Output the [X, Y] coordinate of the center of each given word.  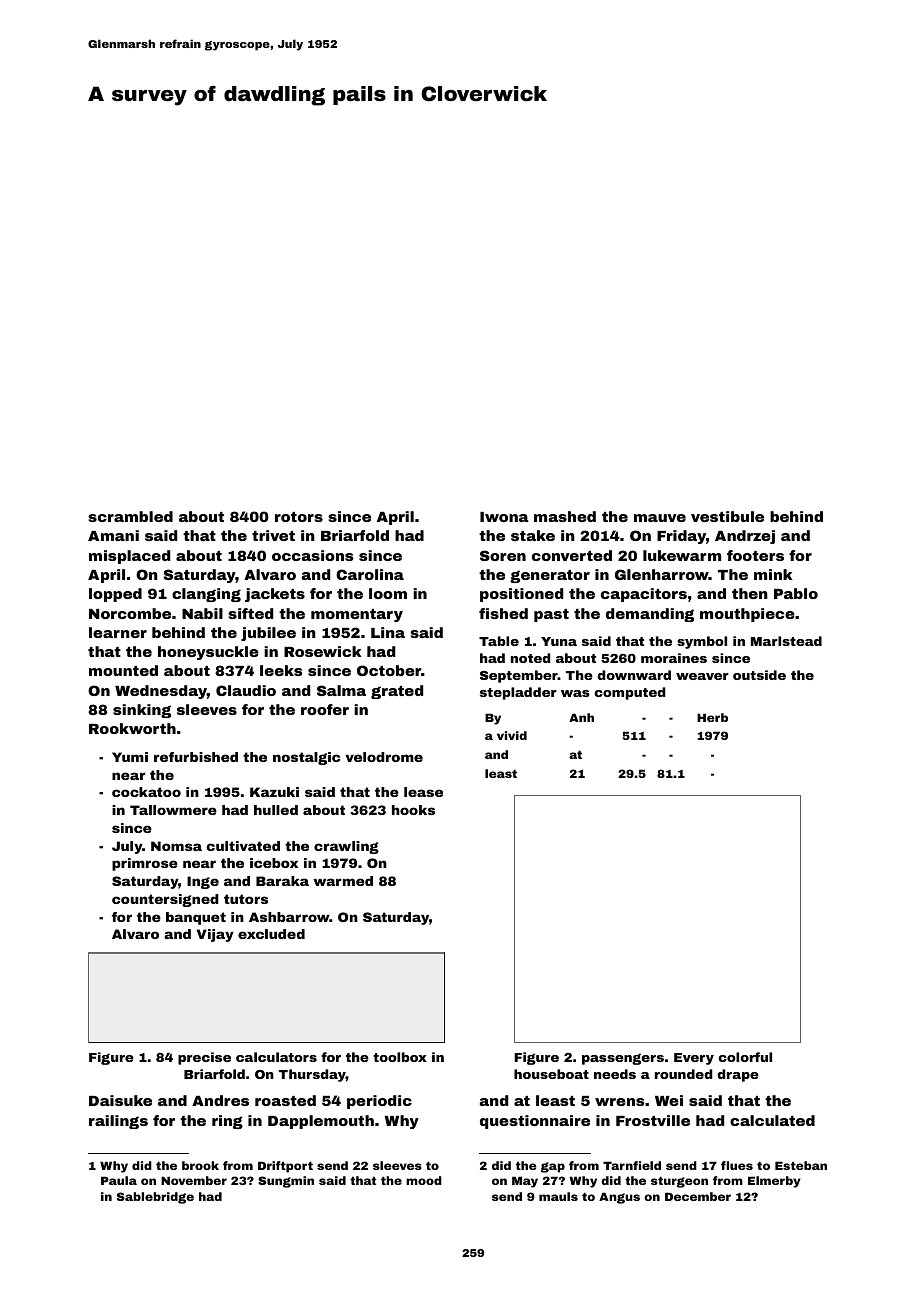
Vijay [215, 935]
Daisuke [120, 1100]
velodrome [384, 757]
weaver [702, 676]
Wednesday [161, 692]
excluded [271, 934]
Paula [119, 1180]
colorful [745, 1057]
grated [397, 692]
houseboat [551, 1074]
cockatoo [146, 792]
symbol [702, 642]
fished [503, 613]
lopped [115, 595]
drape [738, 1075]
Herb [712, 717]
